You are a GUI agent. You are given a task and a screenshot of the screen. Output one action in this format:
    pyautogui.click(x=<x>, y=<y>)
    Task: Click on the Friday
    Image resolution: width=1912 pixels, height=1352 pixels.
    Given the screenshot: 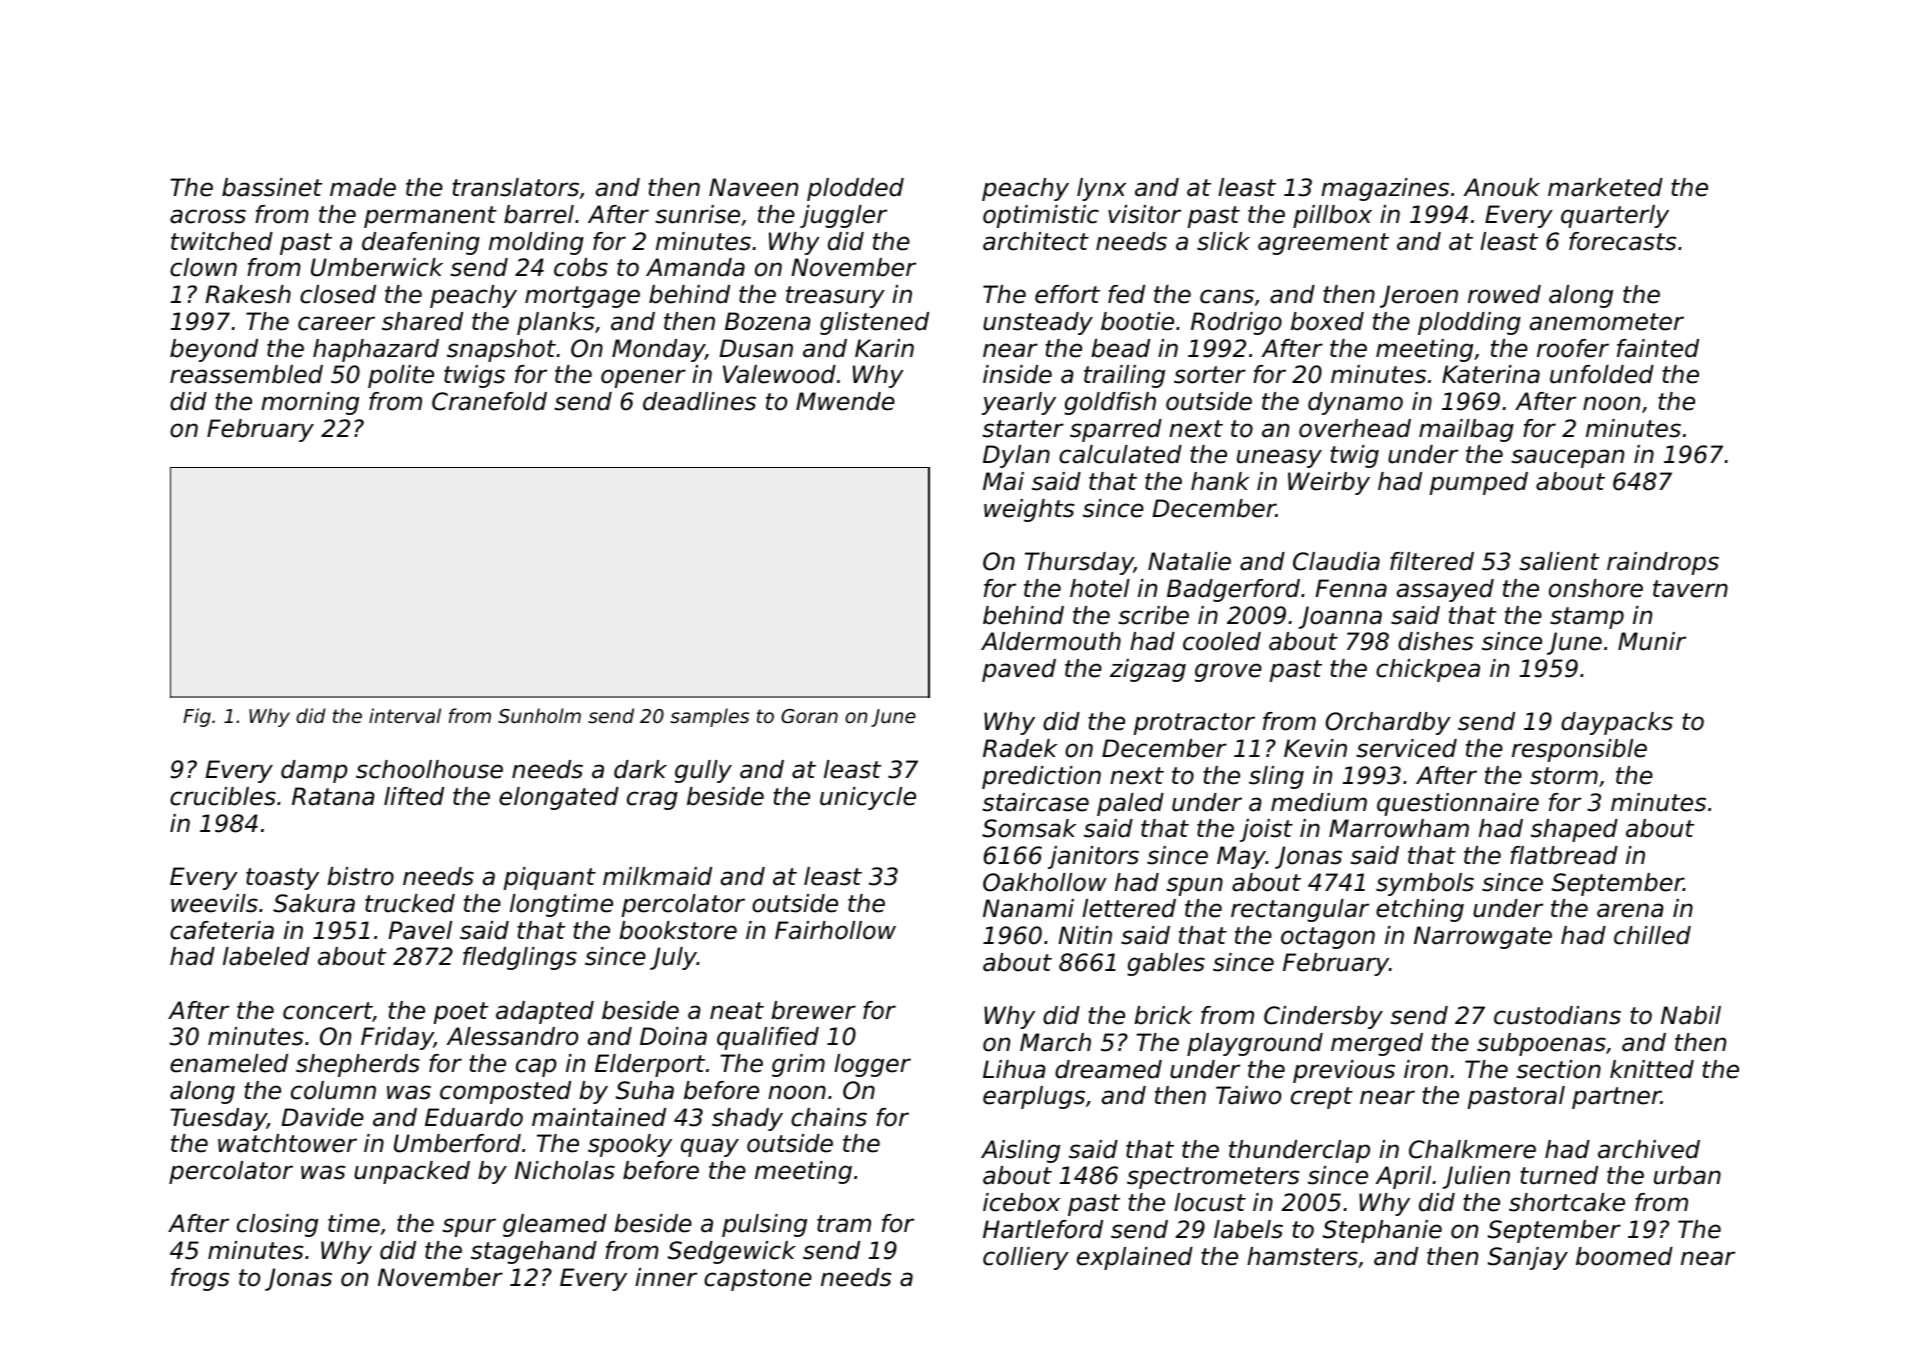 What is the action you would take?
    pyautogui.click(x=397, y=1038)
